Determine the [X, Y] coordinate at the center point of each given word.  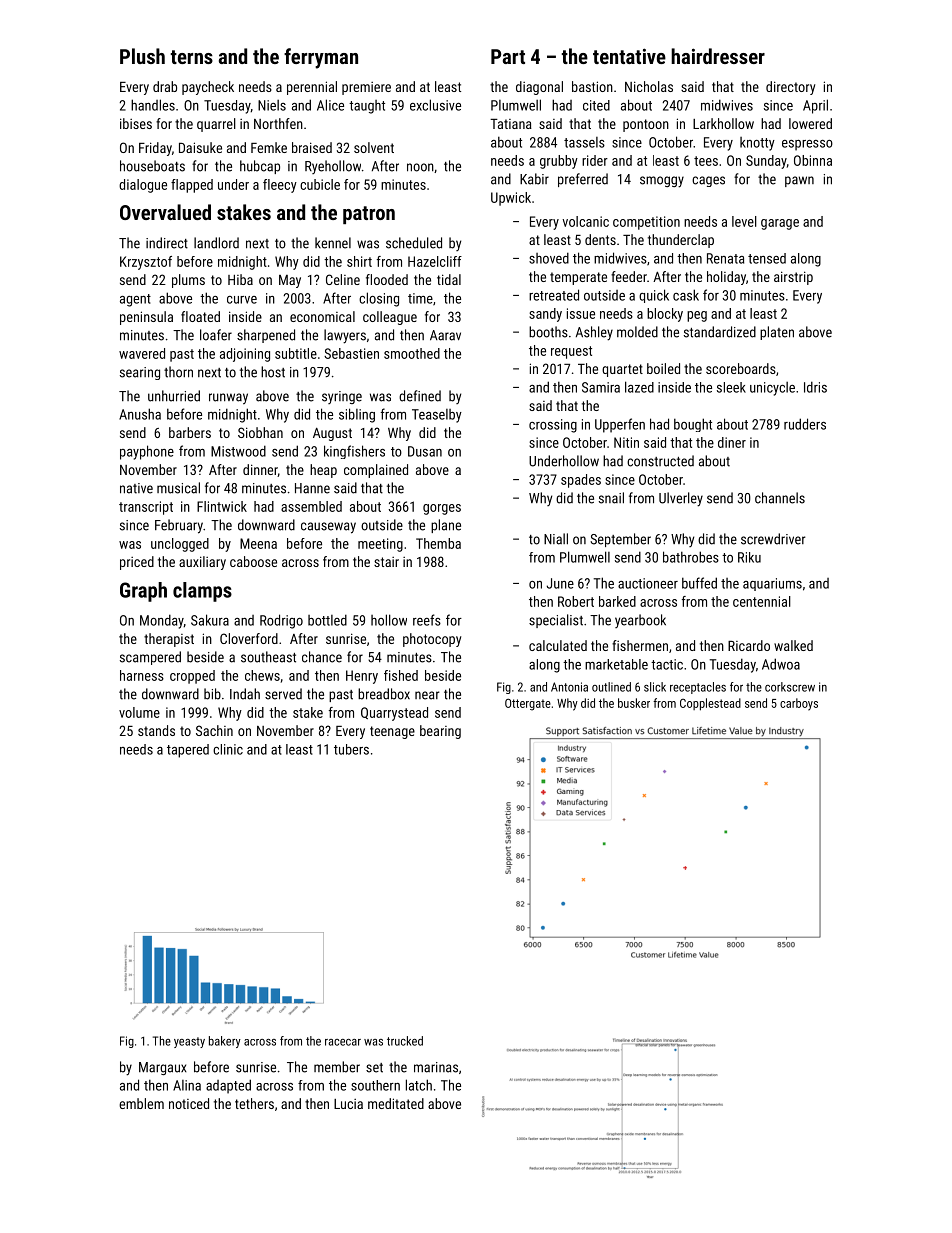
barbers [190, 432]
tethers [254, 1103]
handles [153, 105]
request [571, 352]
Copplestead [710, 704]
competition [646, 223]
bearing [440, 732]
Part [508, 56]
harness [142, 675]
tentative [629, 56]
